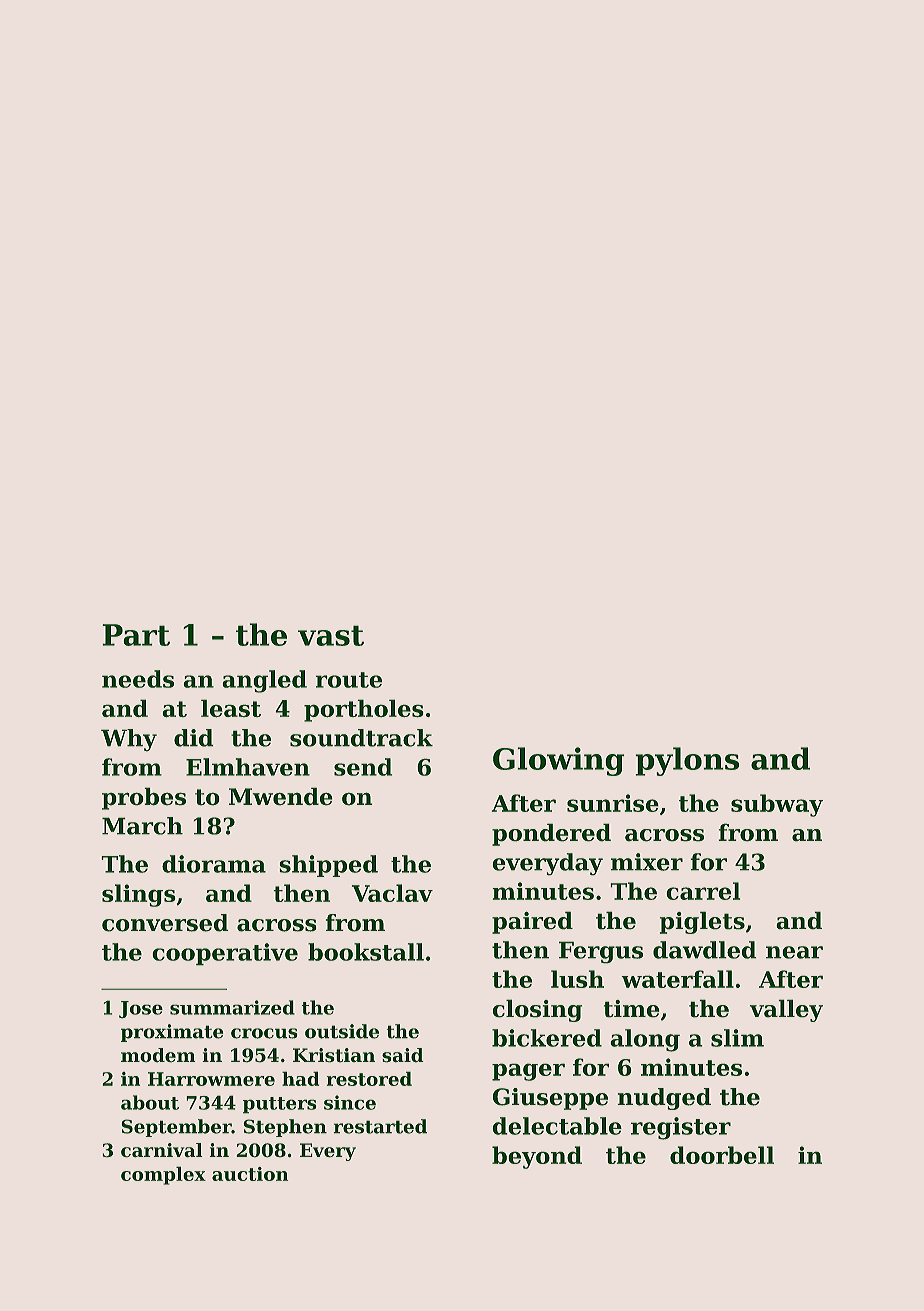 Image resolution: width=924 pixels, height=1311 pixels. Describe the element at coordinates (150, 1102) in the page. I see `about` at that location.
